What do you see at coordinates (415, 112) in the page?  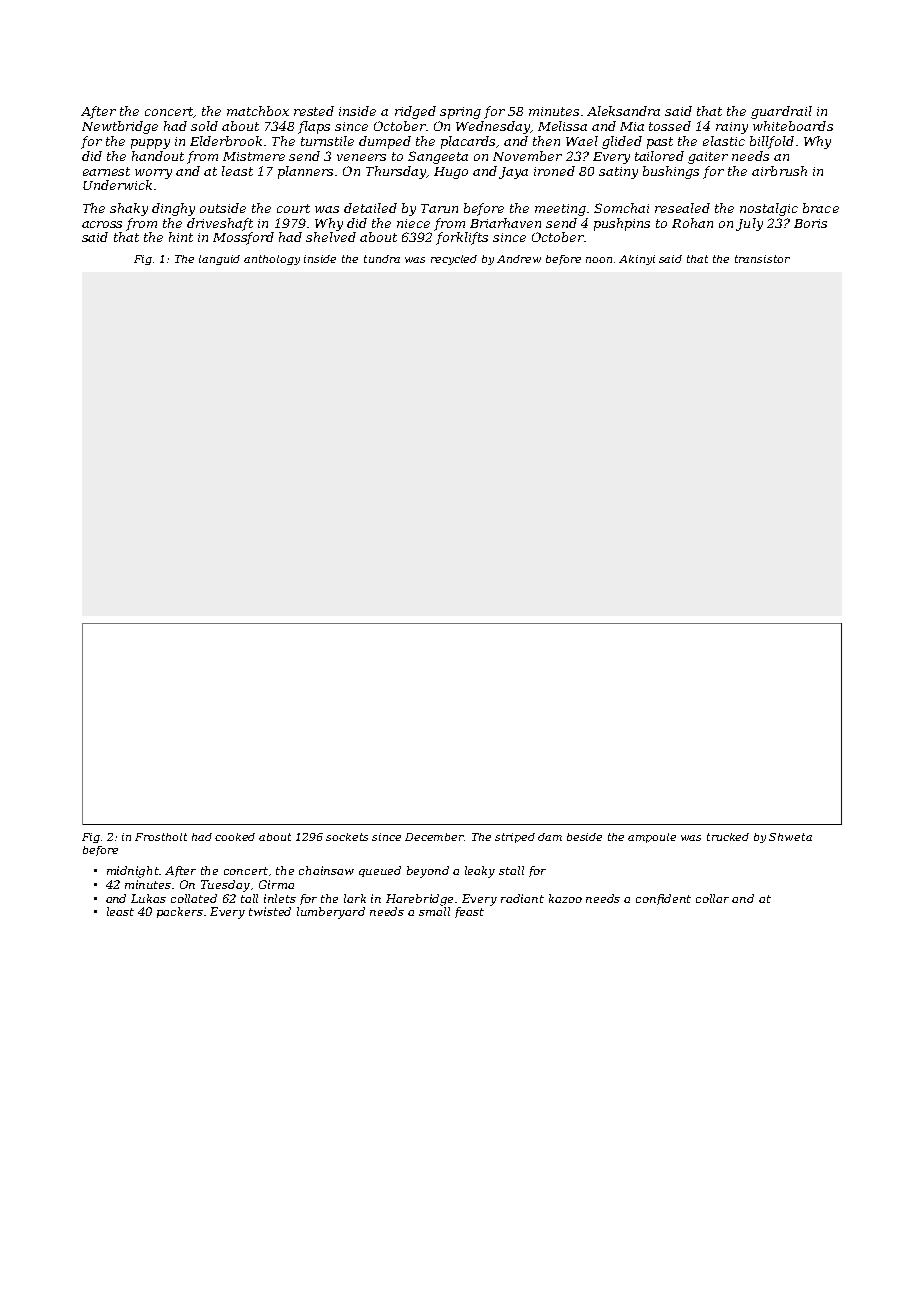 I see `ridged` at bounding box center [415, 112].
